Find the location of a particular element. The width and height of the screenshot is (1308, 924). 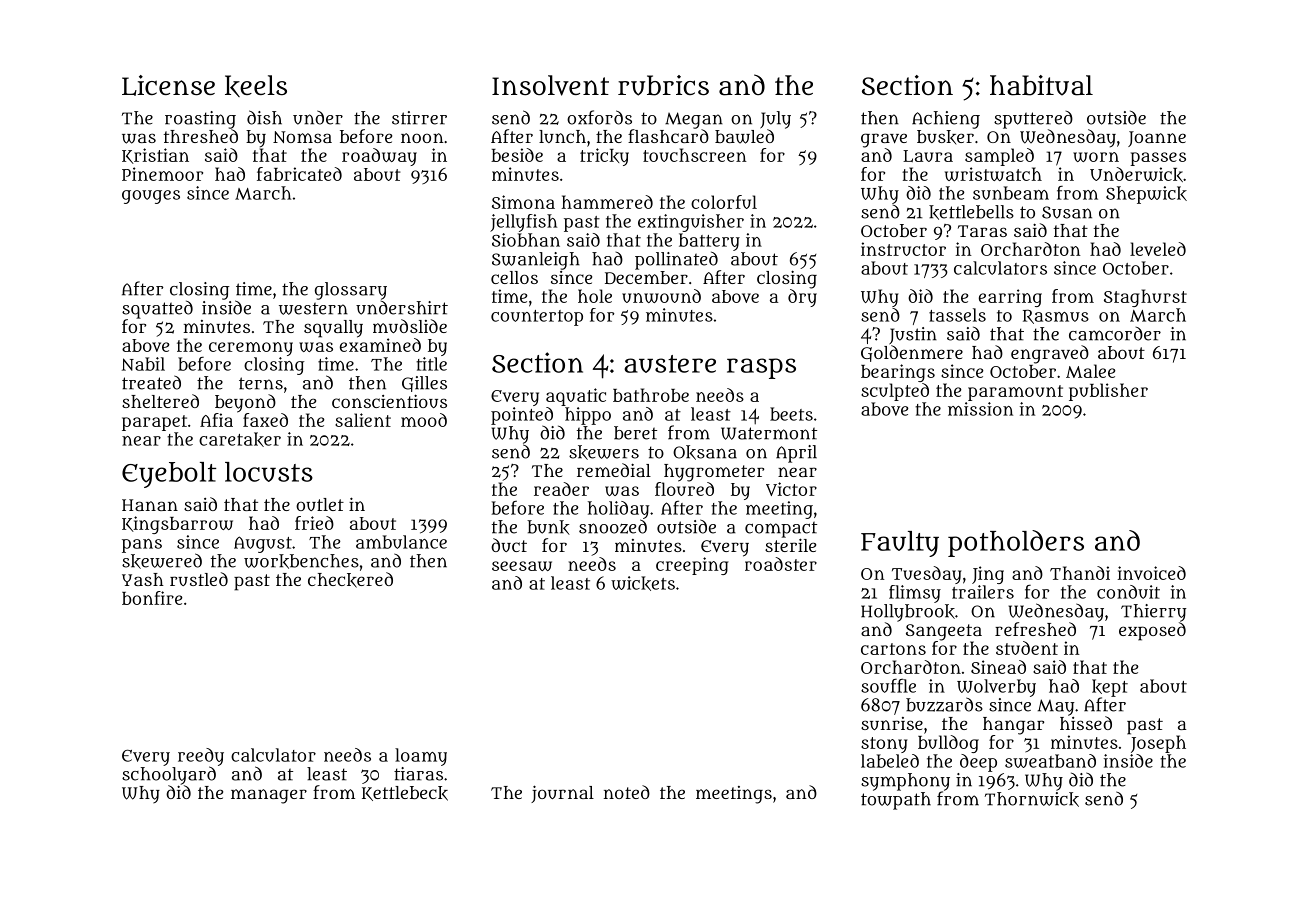

busker is located at coordinates (945, 137).
